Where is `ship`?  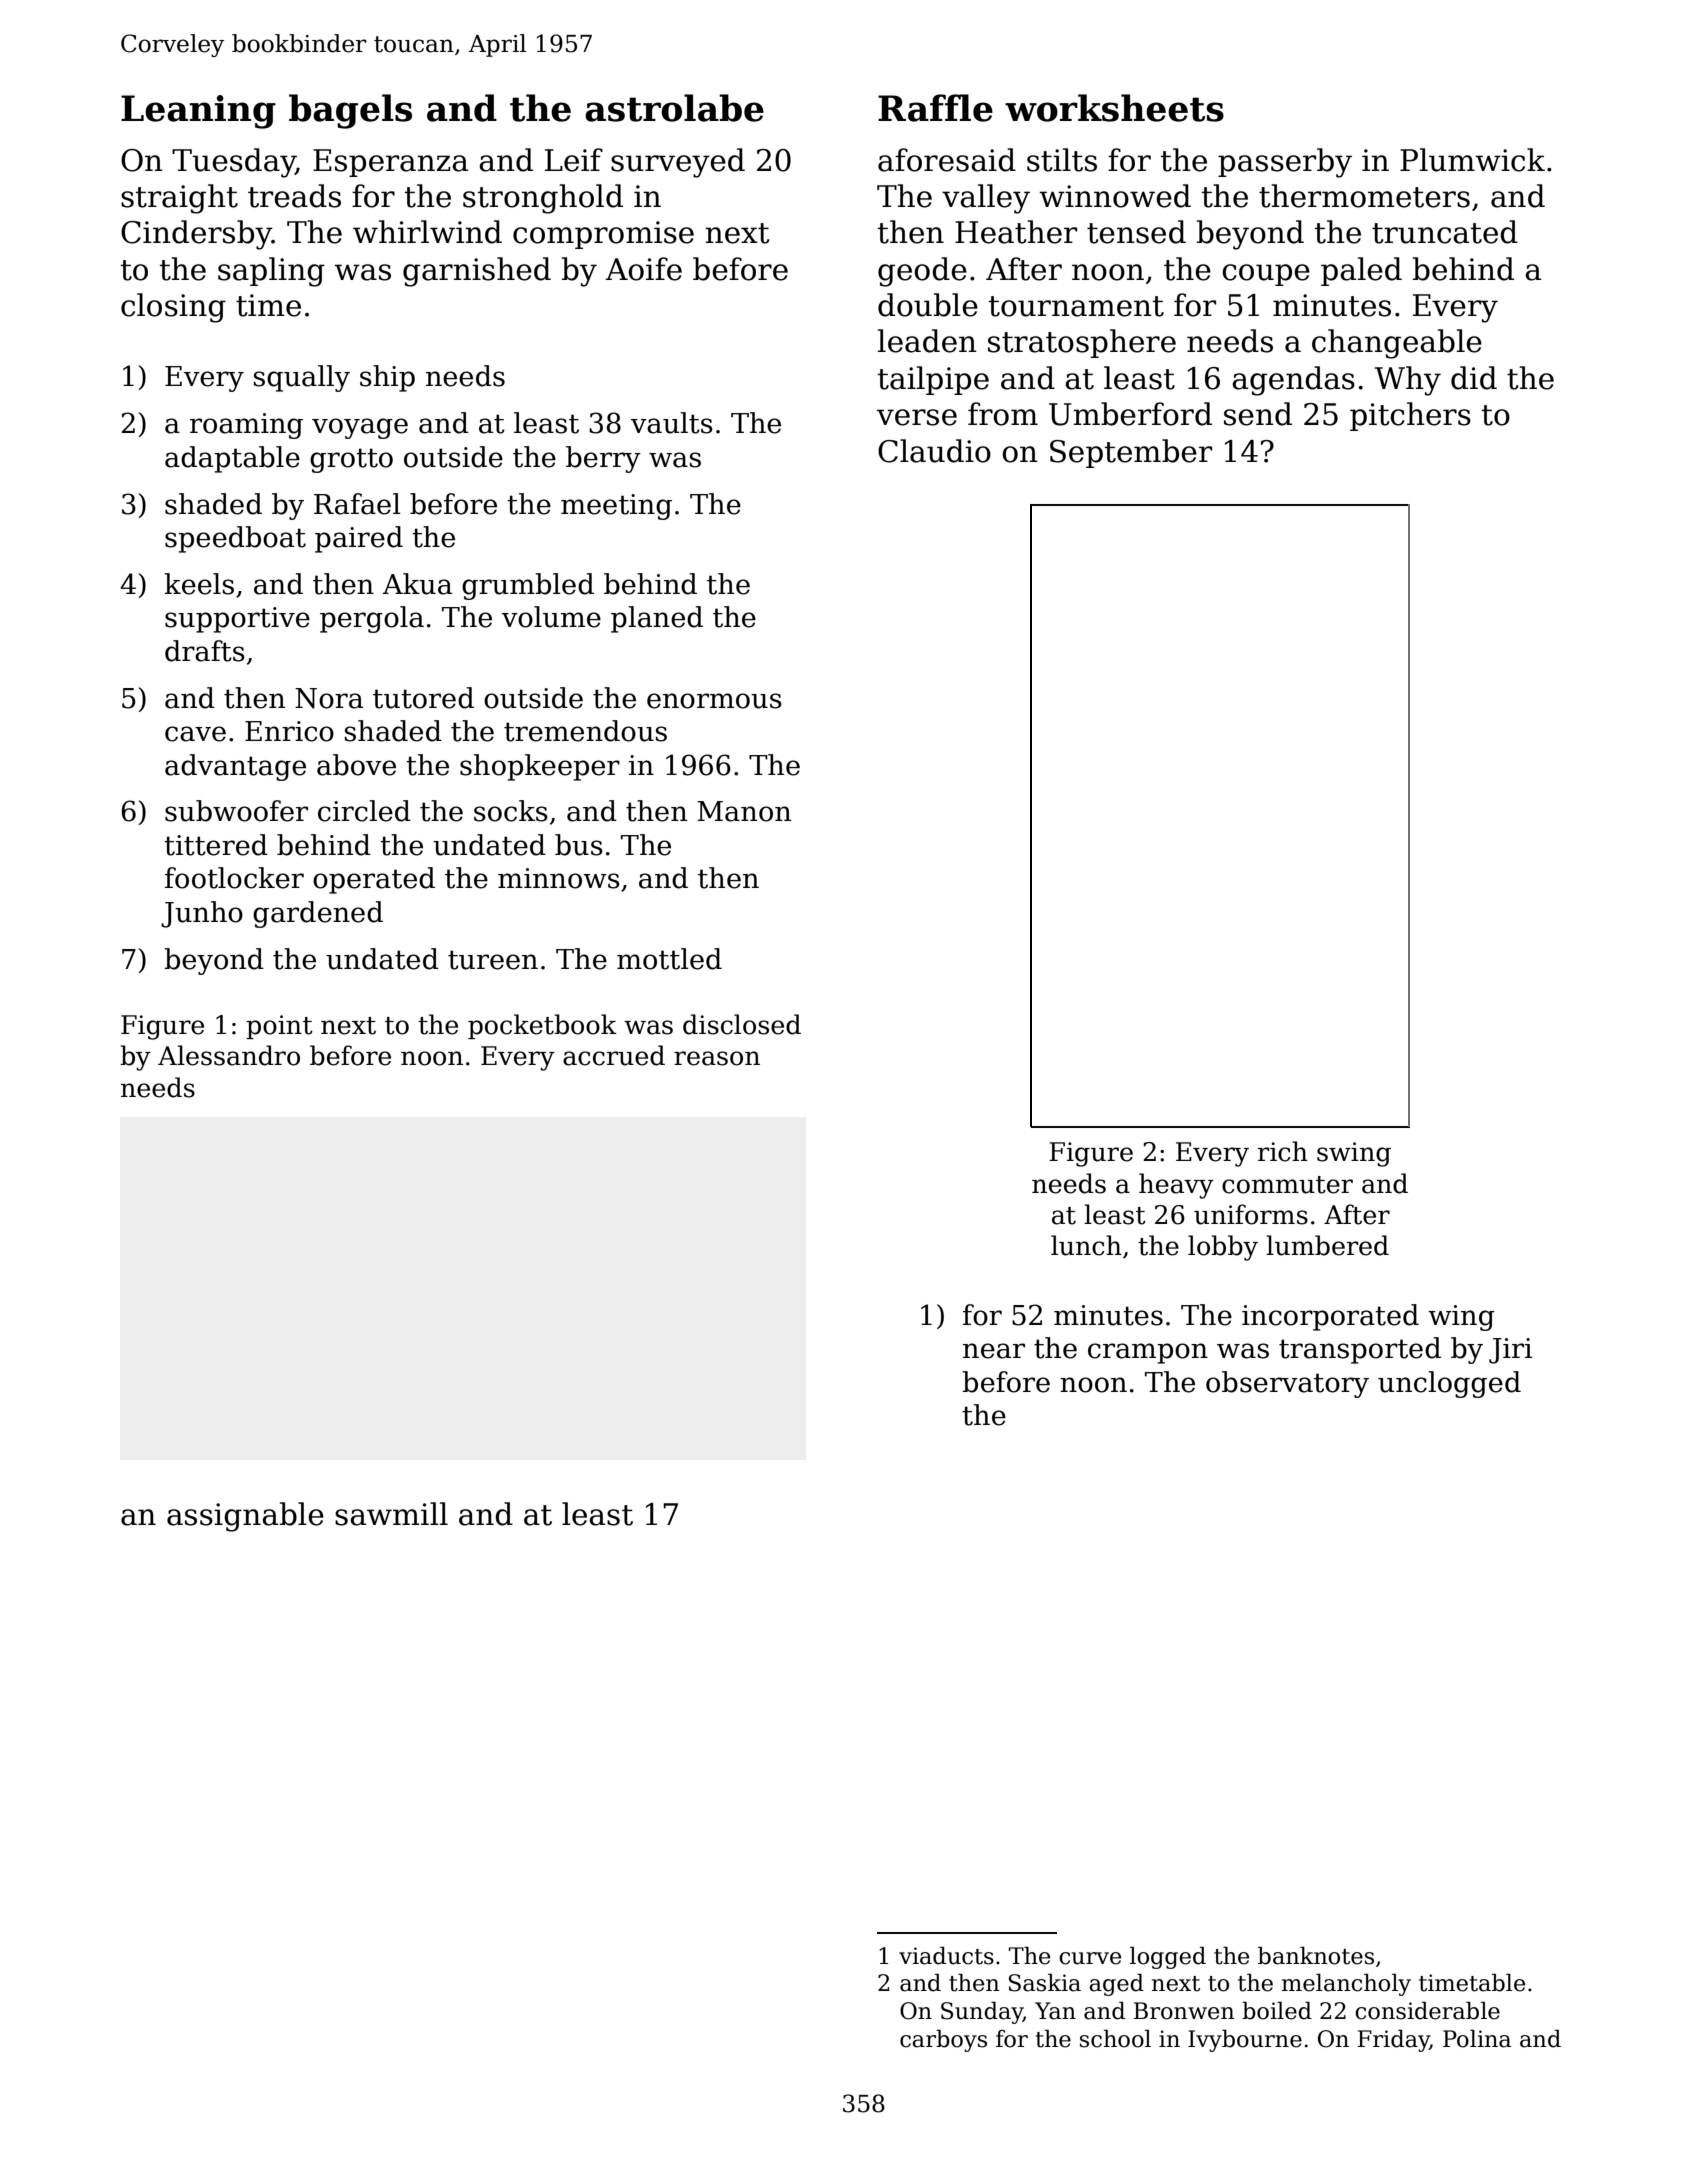
ship is located at coordinates (387, 378).
